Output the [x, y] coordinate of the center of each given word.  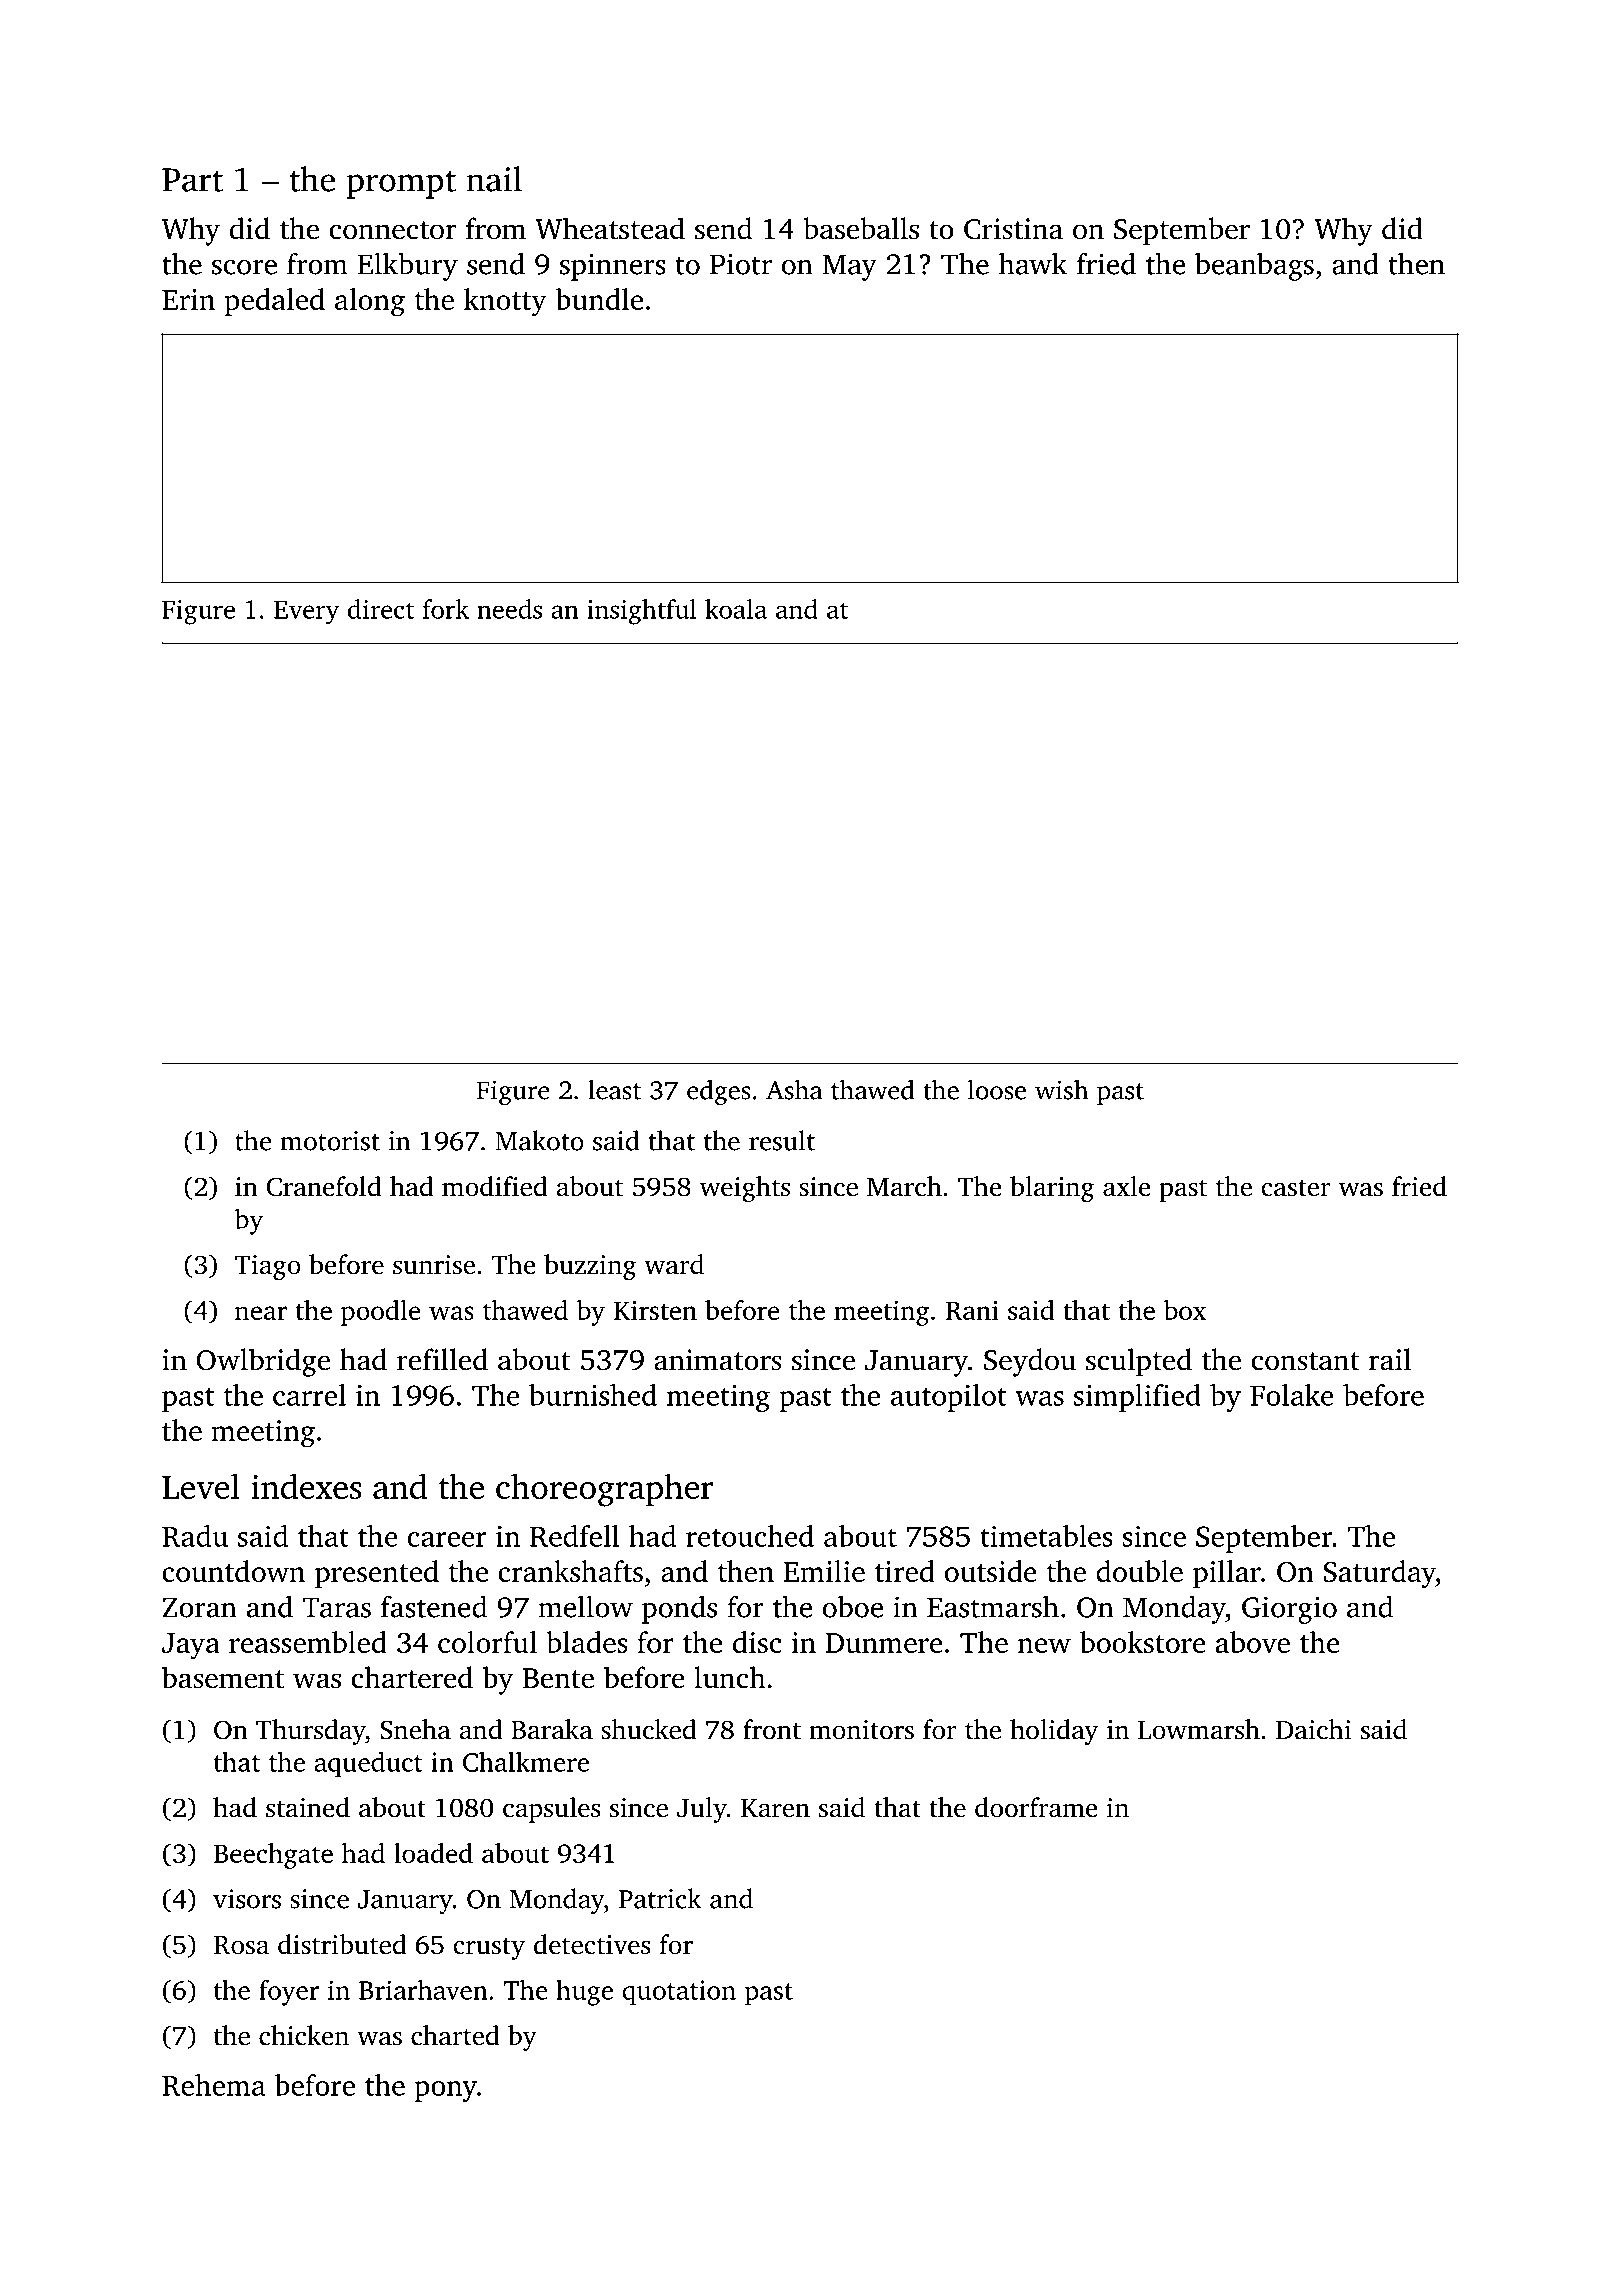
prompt [401, 185]
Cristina [1013, 229]
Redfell [575, 1536]
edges [719, 1093]
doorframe [1036, 1807]
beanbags [1254, 266]
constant [1306, 1361]
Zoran [199, 1607]
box [1185, 1310]
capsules [552, 1810]
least [614, 1090]
